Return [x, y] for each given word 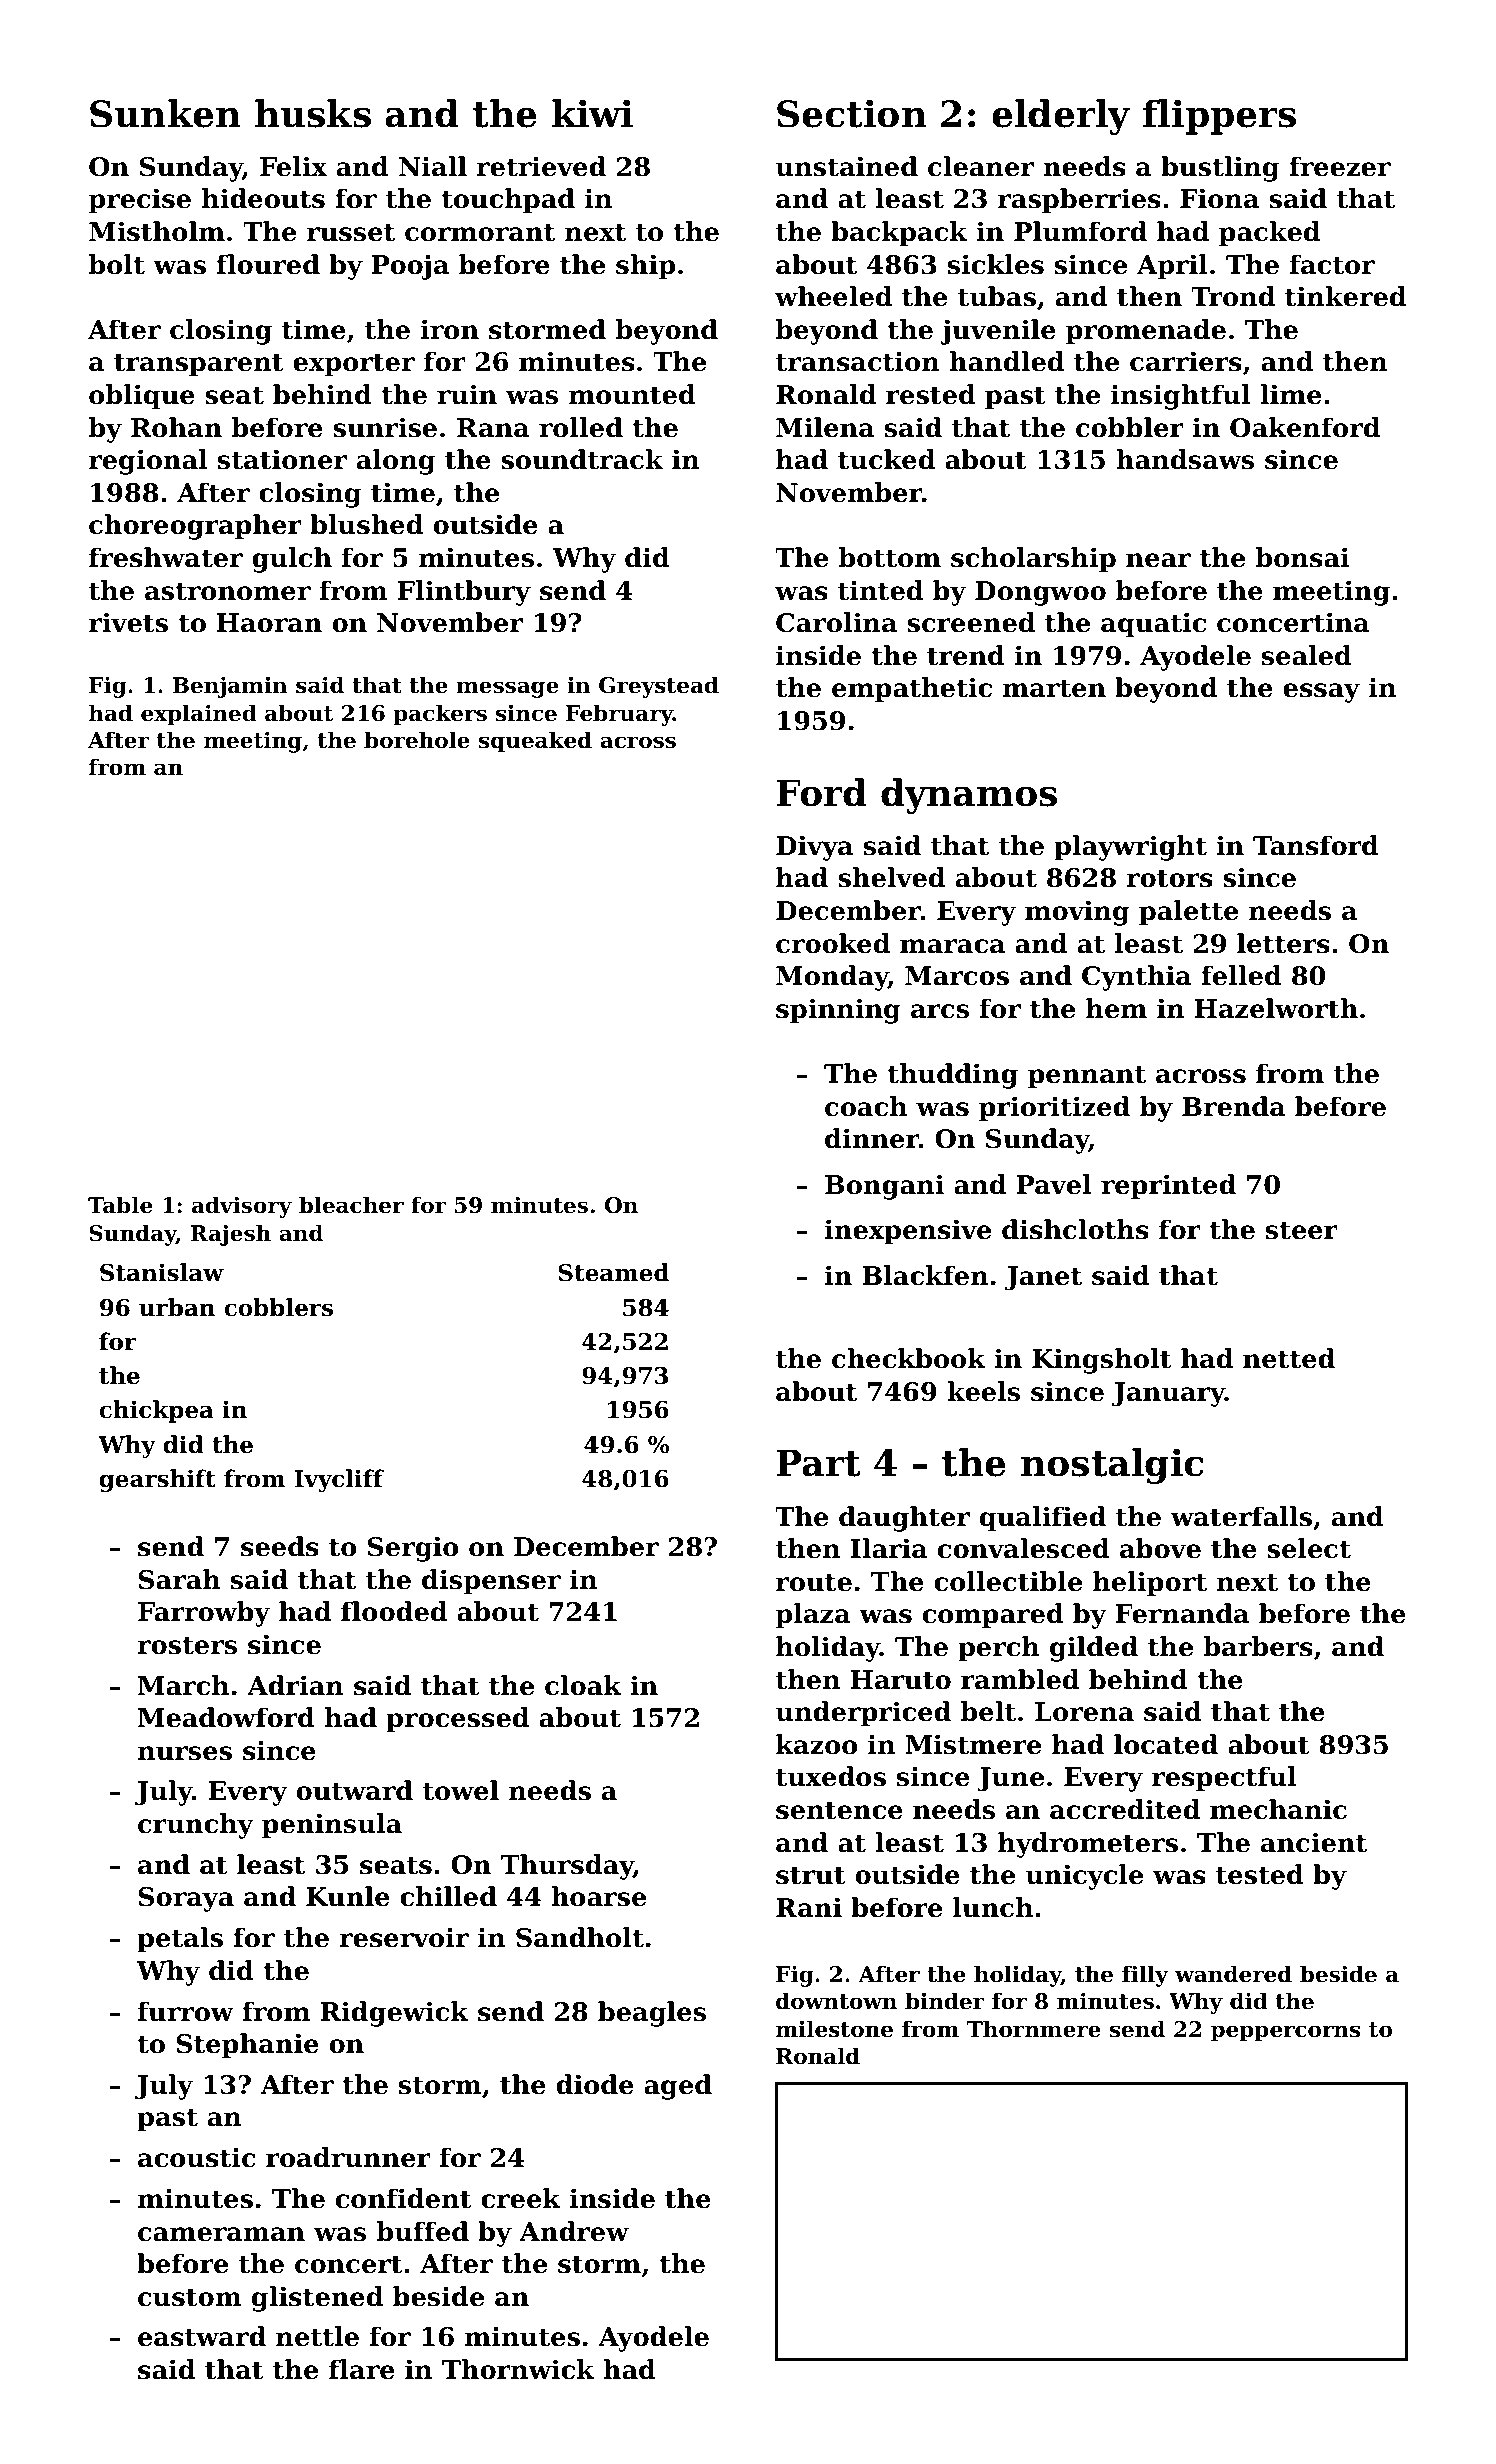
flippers [1219, 117]
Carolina [836, 622]
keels [983, 1391]
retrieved [541, 166]
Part [818, 1463]
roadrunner [348, 2157]
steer [1302, 1230]
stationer [282, 459]
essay [1321, 693]
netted [1289, 1358]
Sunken [165, 113]
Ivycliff [339, 1480]
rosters [187, 1645]
